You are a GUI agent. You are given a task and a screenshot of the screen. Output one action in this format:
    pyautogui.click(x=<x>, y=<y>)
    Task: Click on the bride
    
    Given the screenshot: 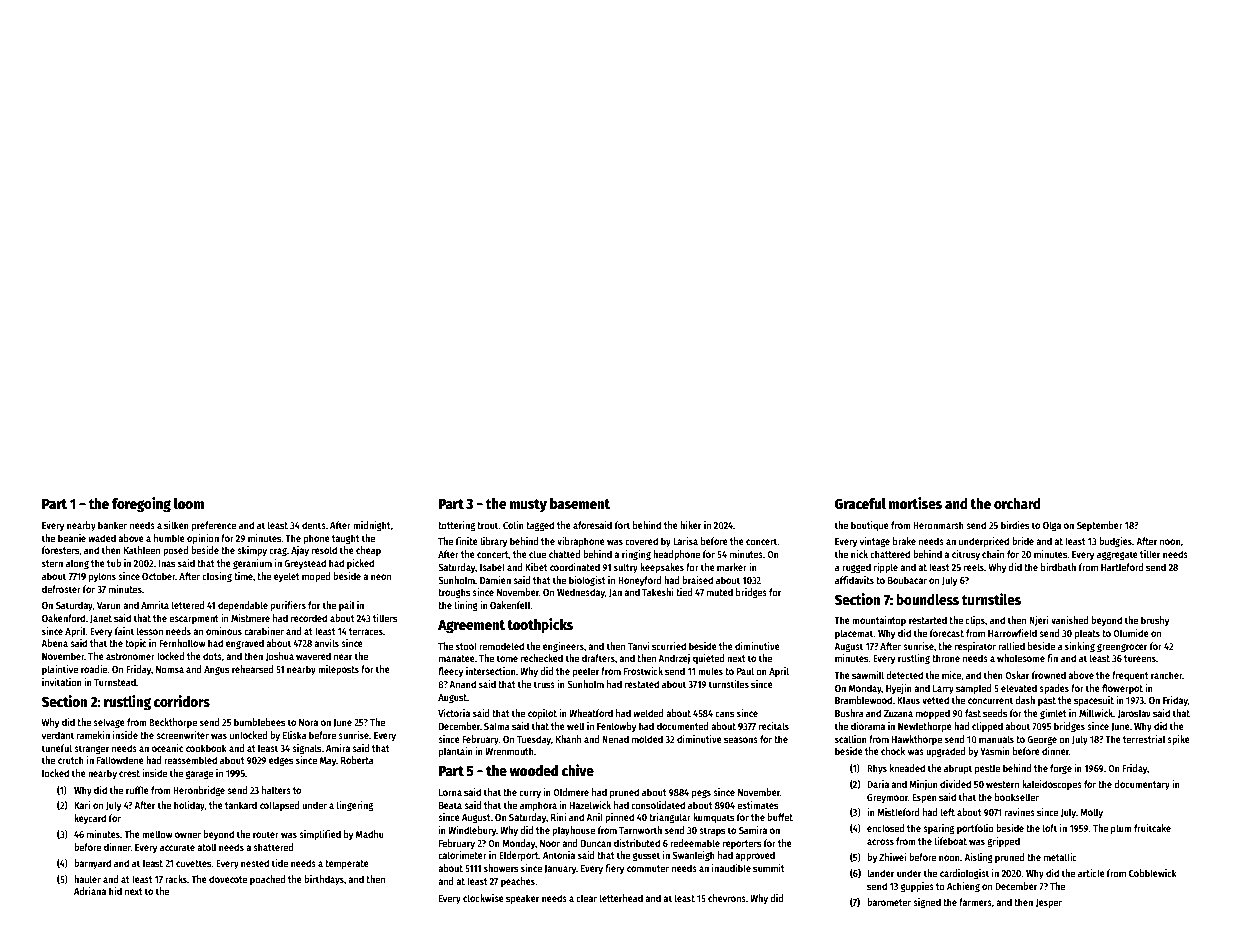 What is the action you would take?
    pyautogui.click(x=1023, y=541)
